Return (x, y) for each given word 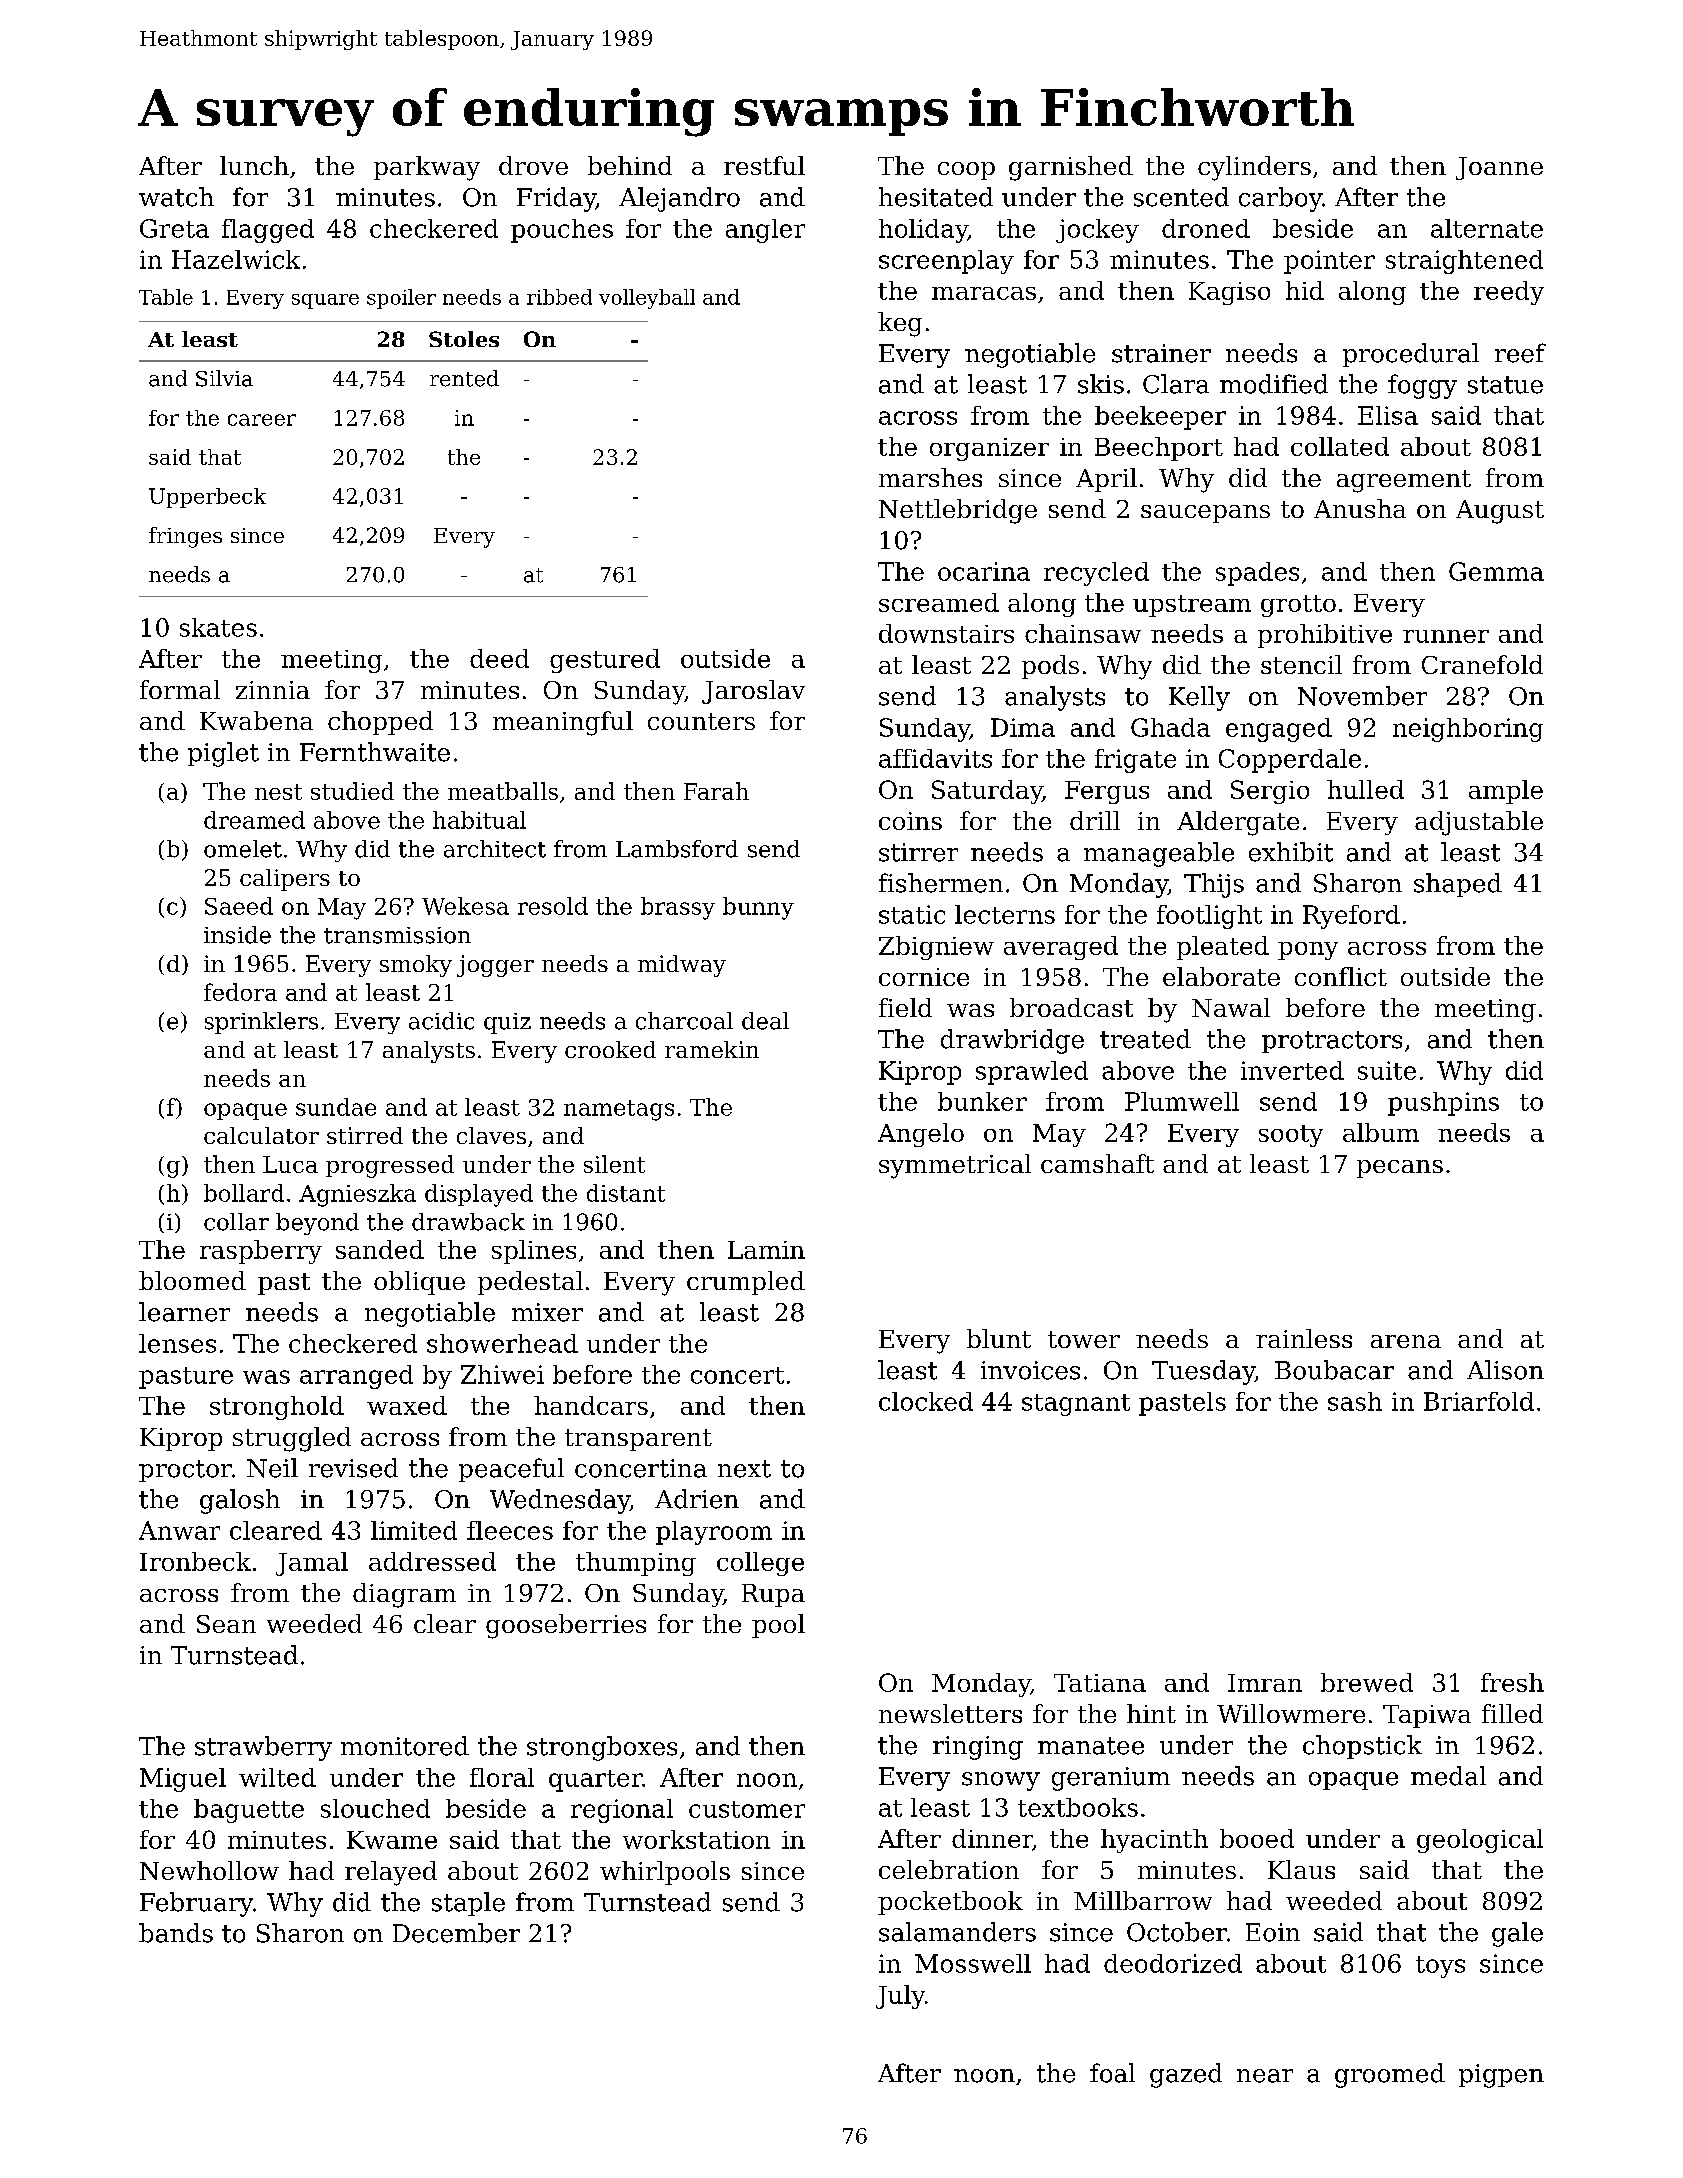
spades (1257, 574)
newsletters (950, 1713)
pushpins (1443, 1104)
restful (764, 165)
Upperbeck (207, 498)
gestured (605, 661)
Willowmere (1291, 1713)
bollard (244, 1193)
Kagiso (1229, 293)
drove (533, 165)
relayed (391, 1873)
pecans (1400, 1169)
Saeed (239, 906)
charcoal (684, 1021)
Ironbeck (195, 1561)
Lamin (766, 1250)
